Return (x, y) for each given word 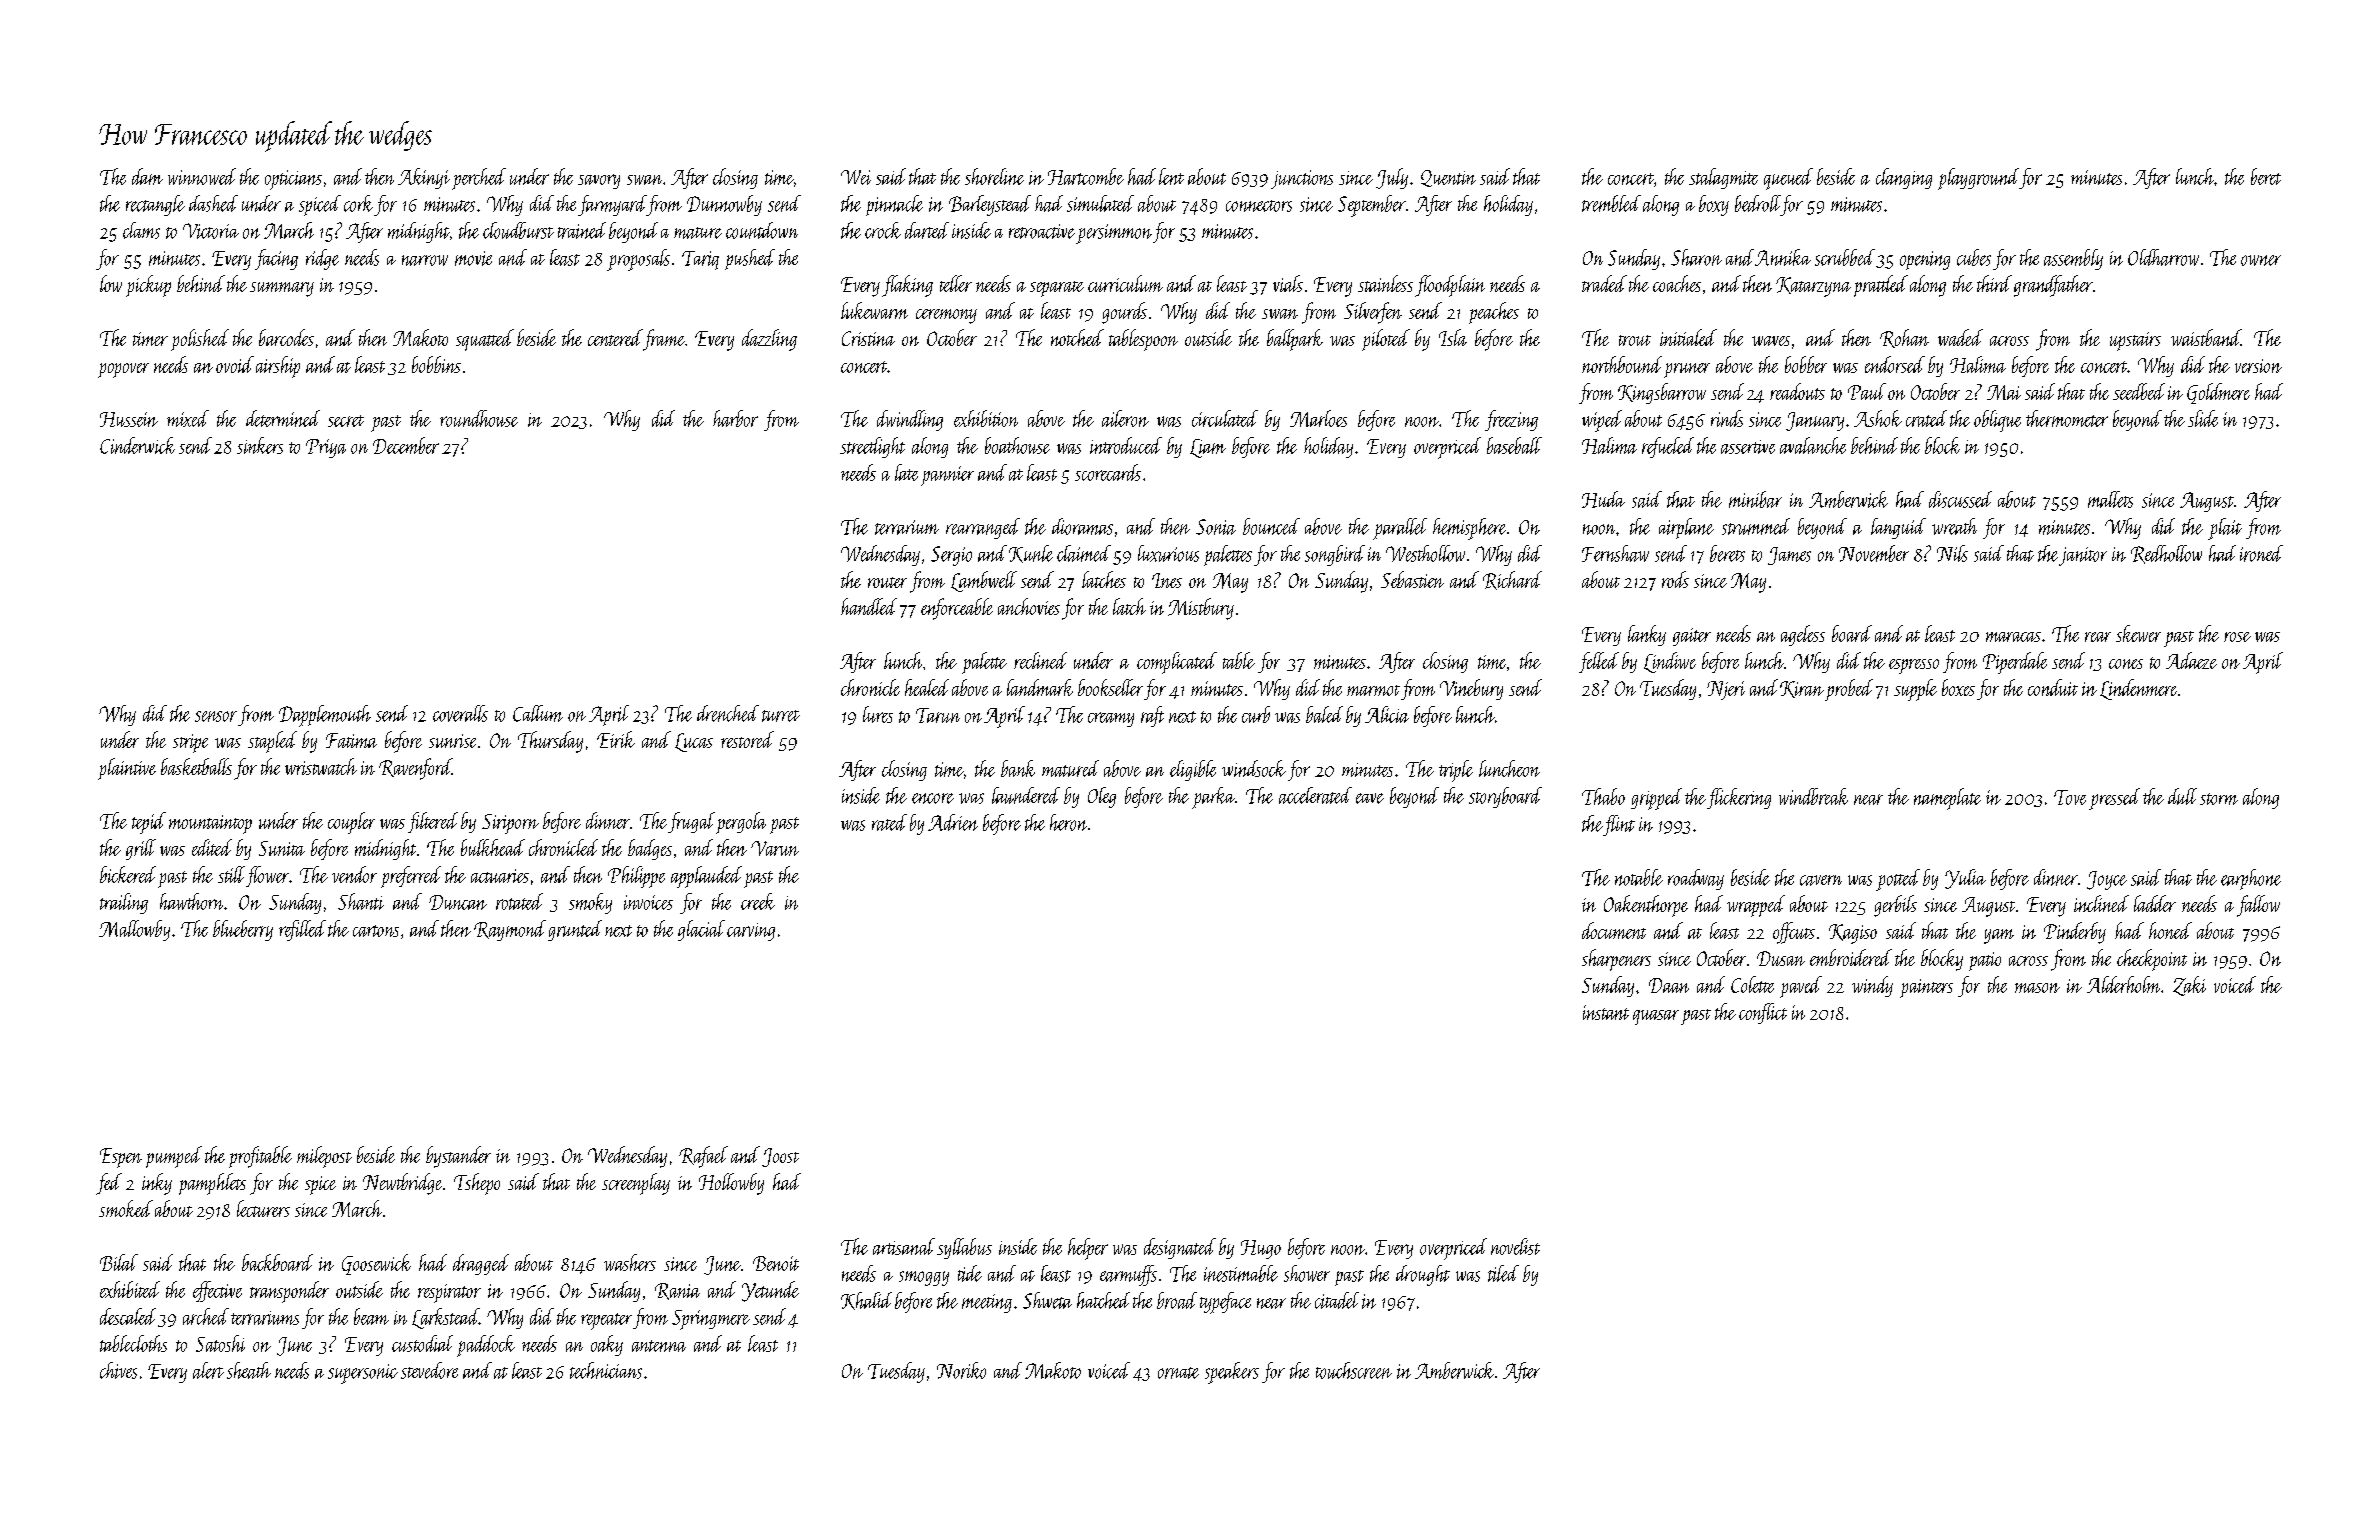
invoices (648, 902)
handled (869, 606)
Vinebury (1471, 689)
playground (1979, 179)
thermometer (2067, 418)
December (406, 445)
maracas (2013, 637)
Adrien (953, 822)
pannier (947, 476)
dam (147, 176)
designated (1180, 1248)
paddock (486, 1346)
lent (1171, 176)
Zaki (2189, 986)
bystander (458, 1157)
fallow (2258, 906)
